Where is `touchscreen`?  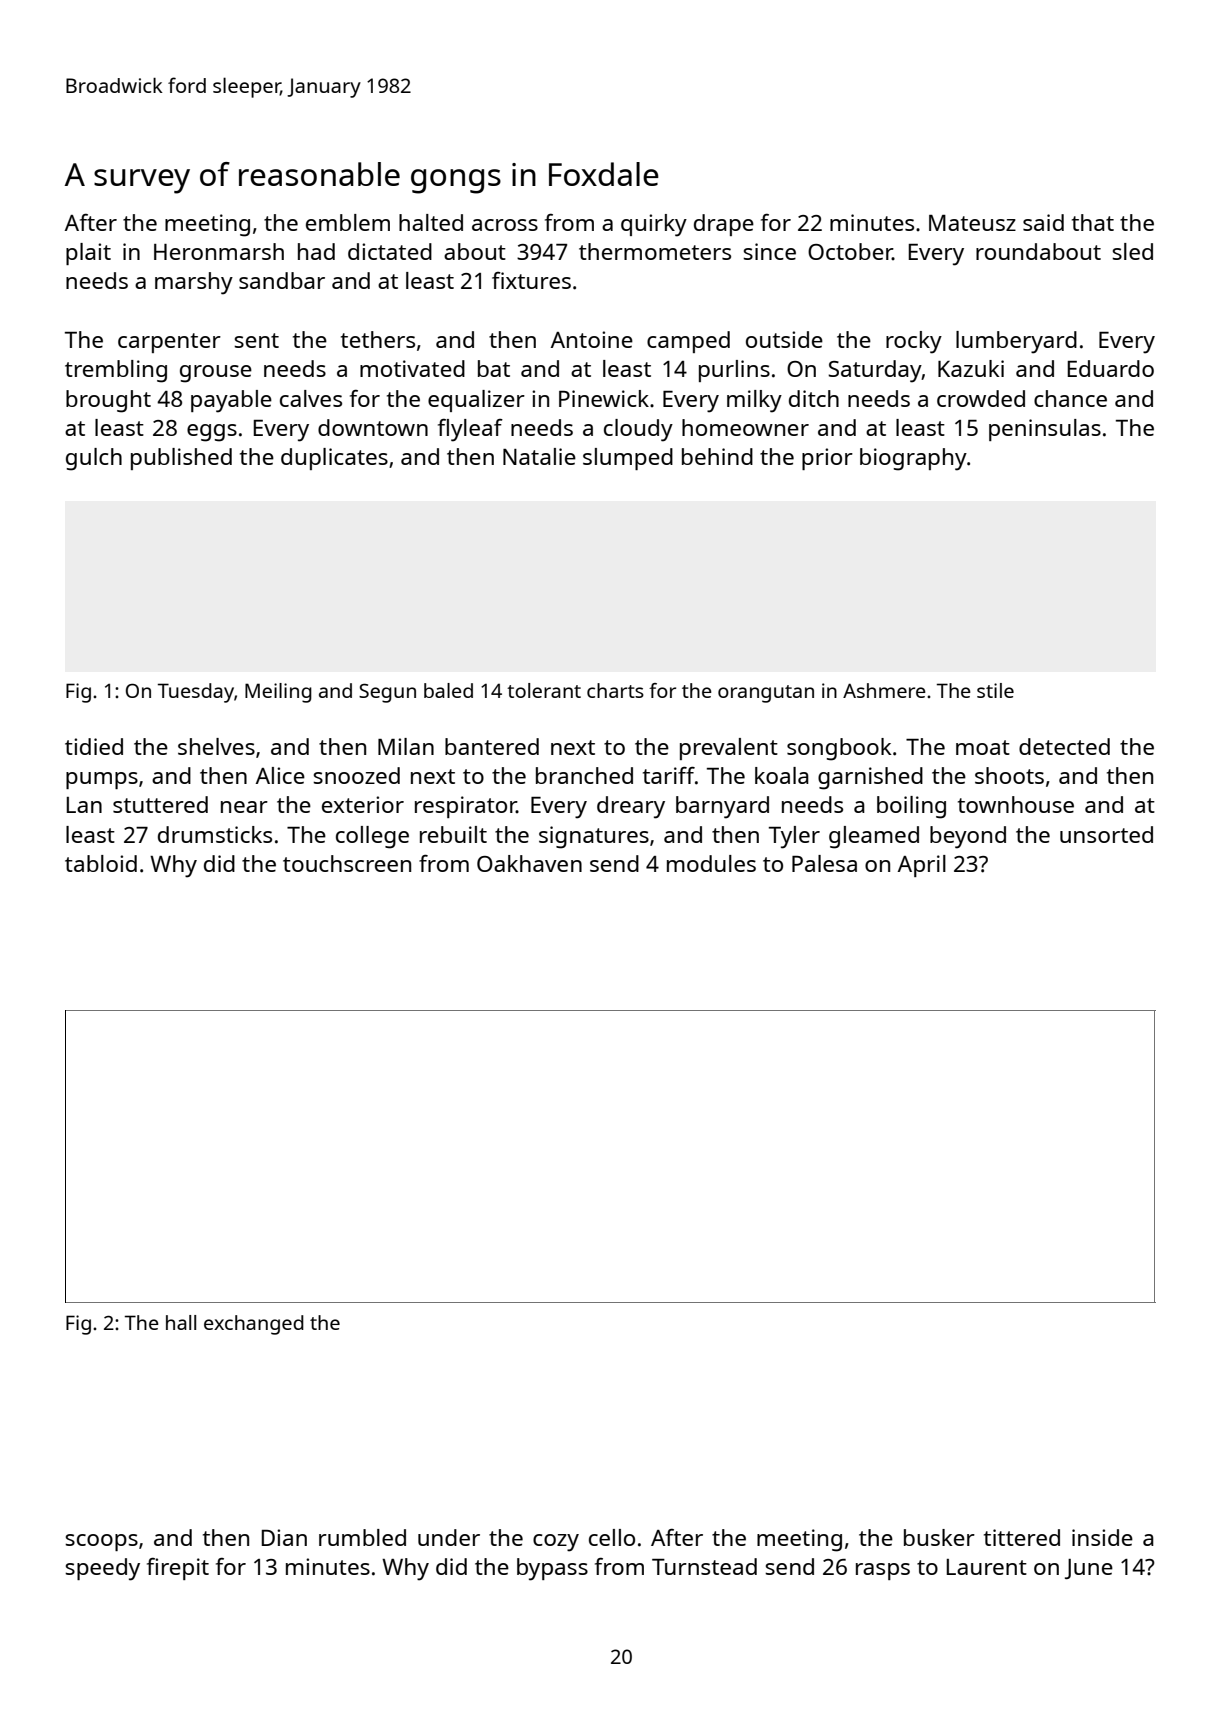
touchscreen is located at coordinates (347, 863).
